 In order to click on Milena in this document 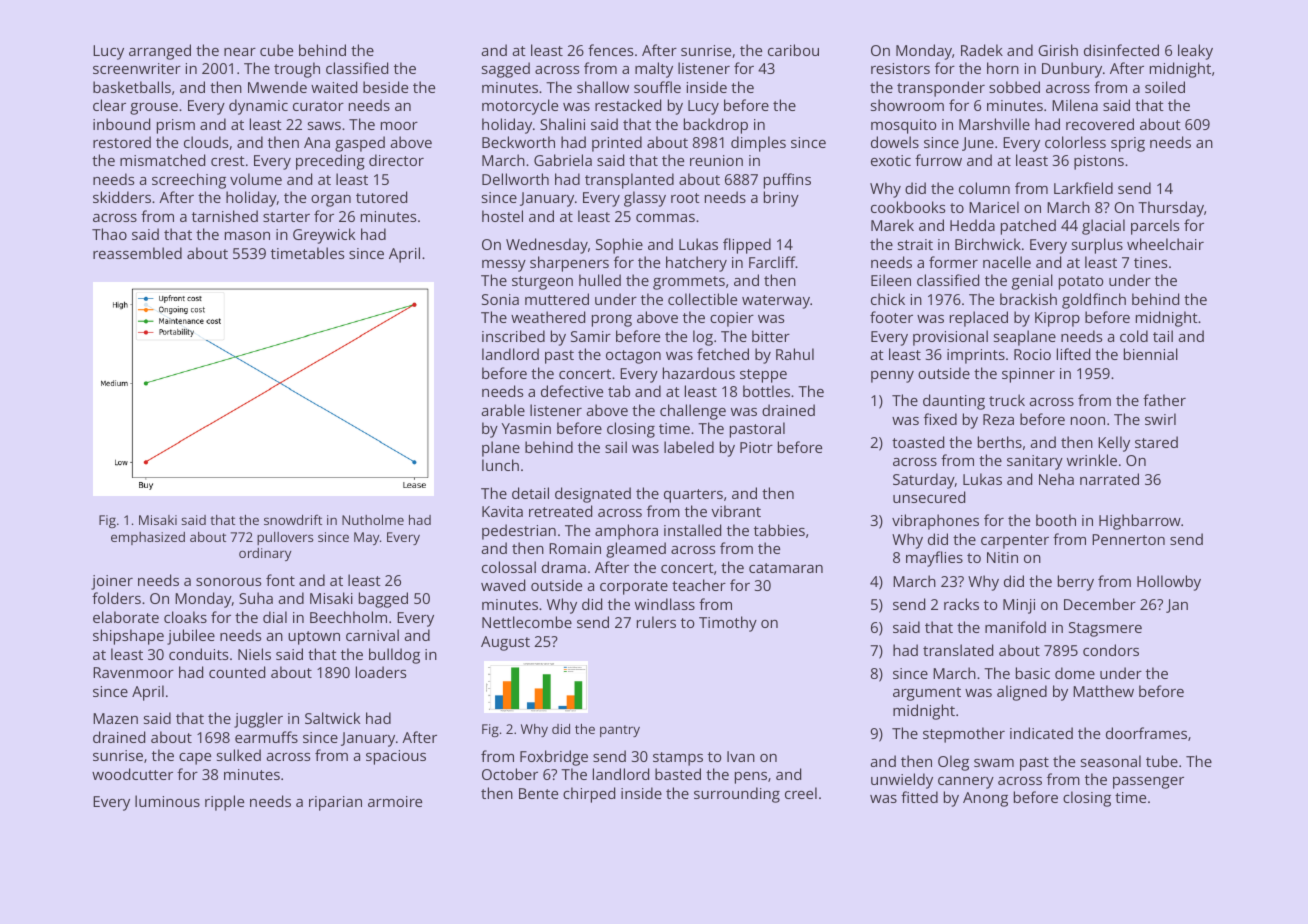, I will do `click(1075, 105)`.
